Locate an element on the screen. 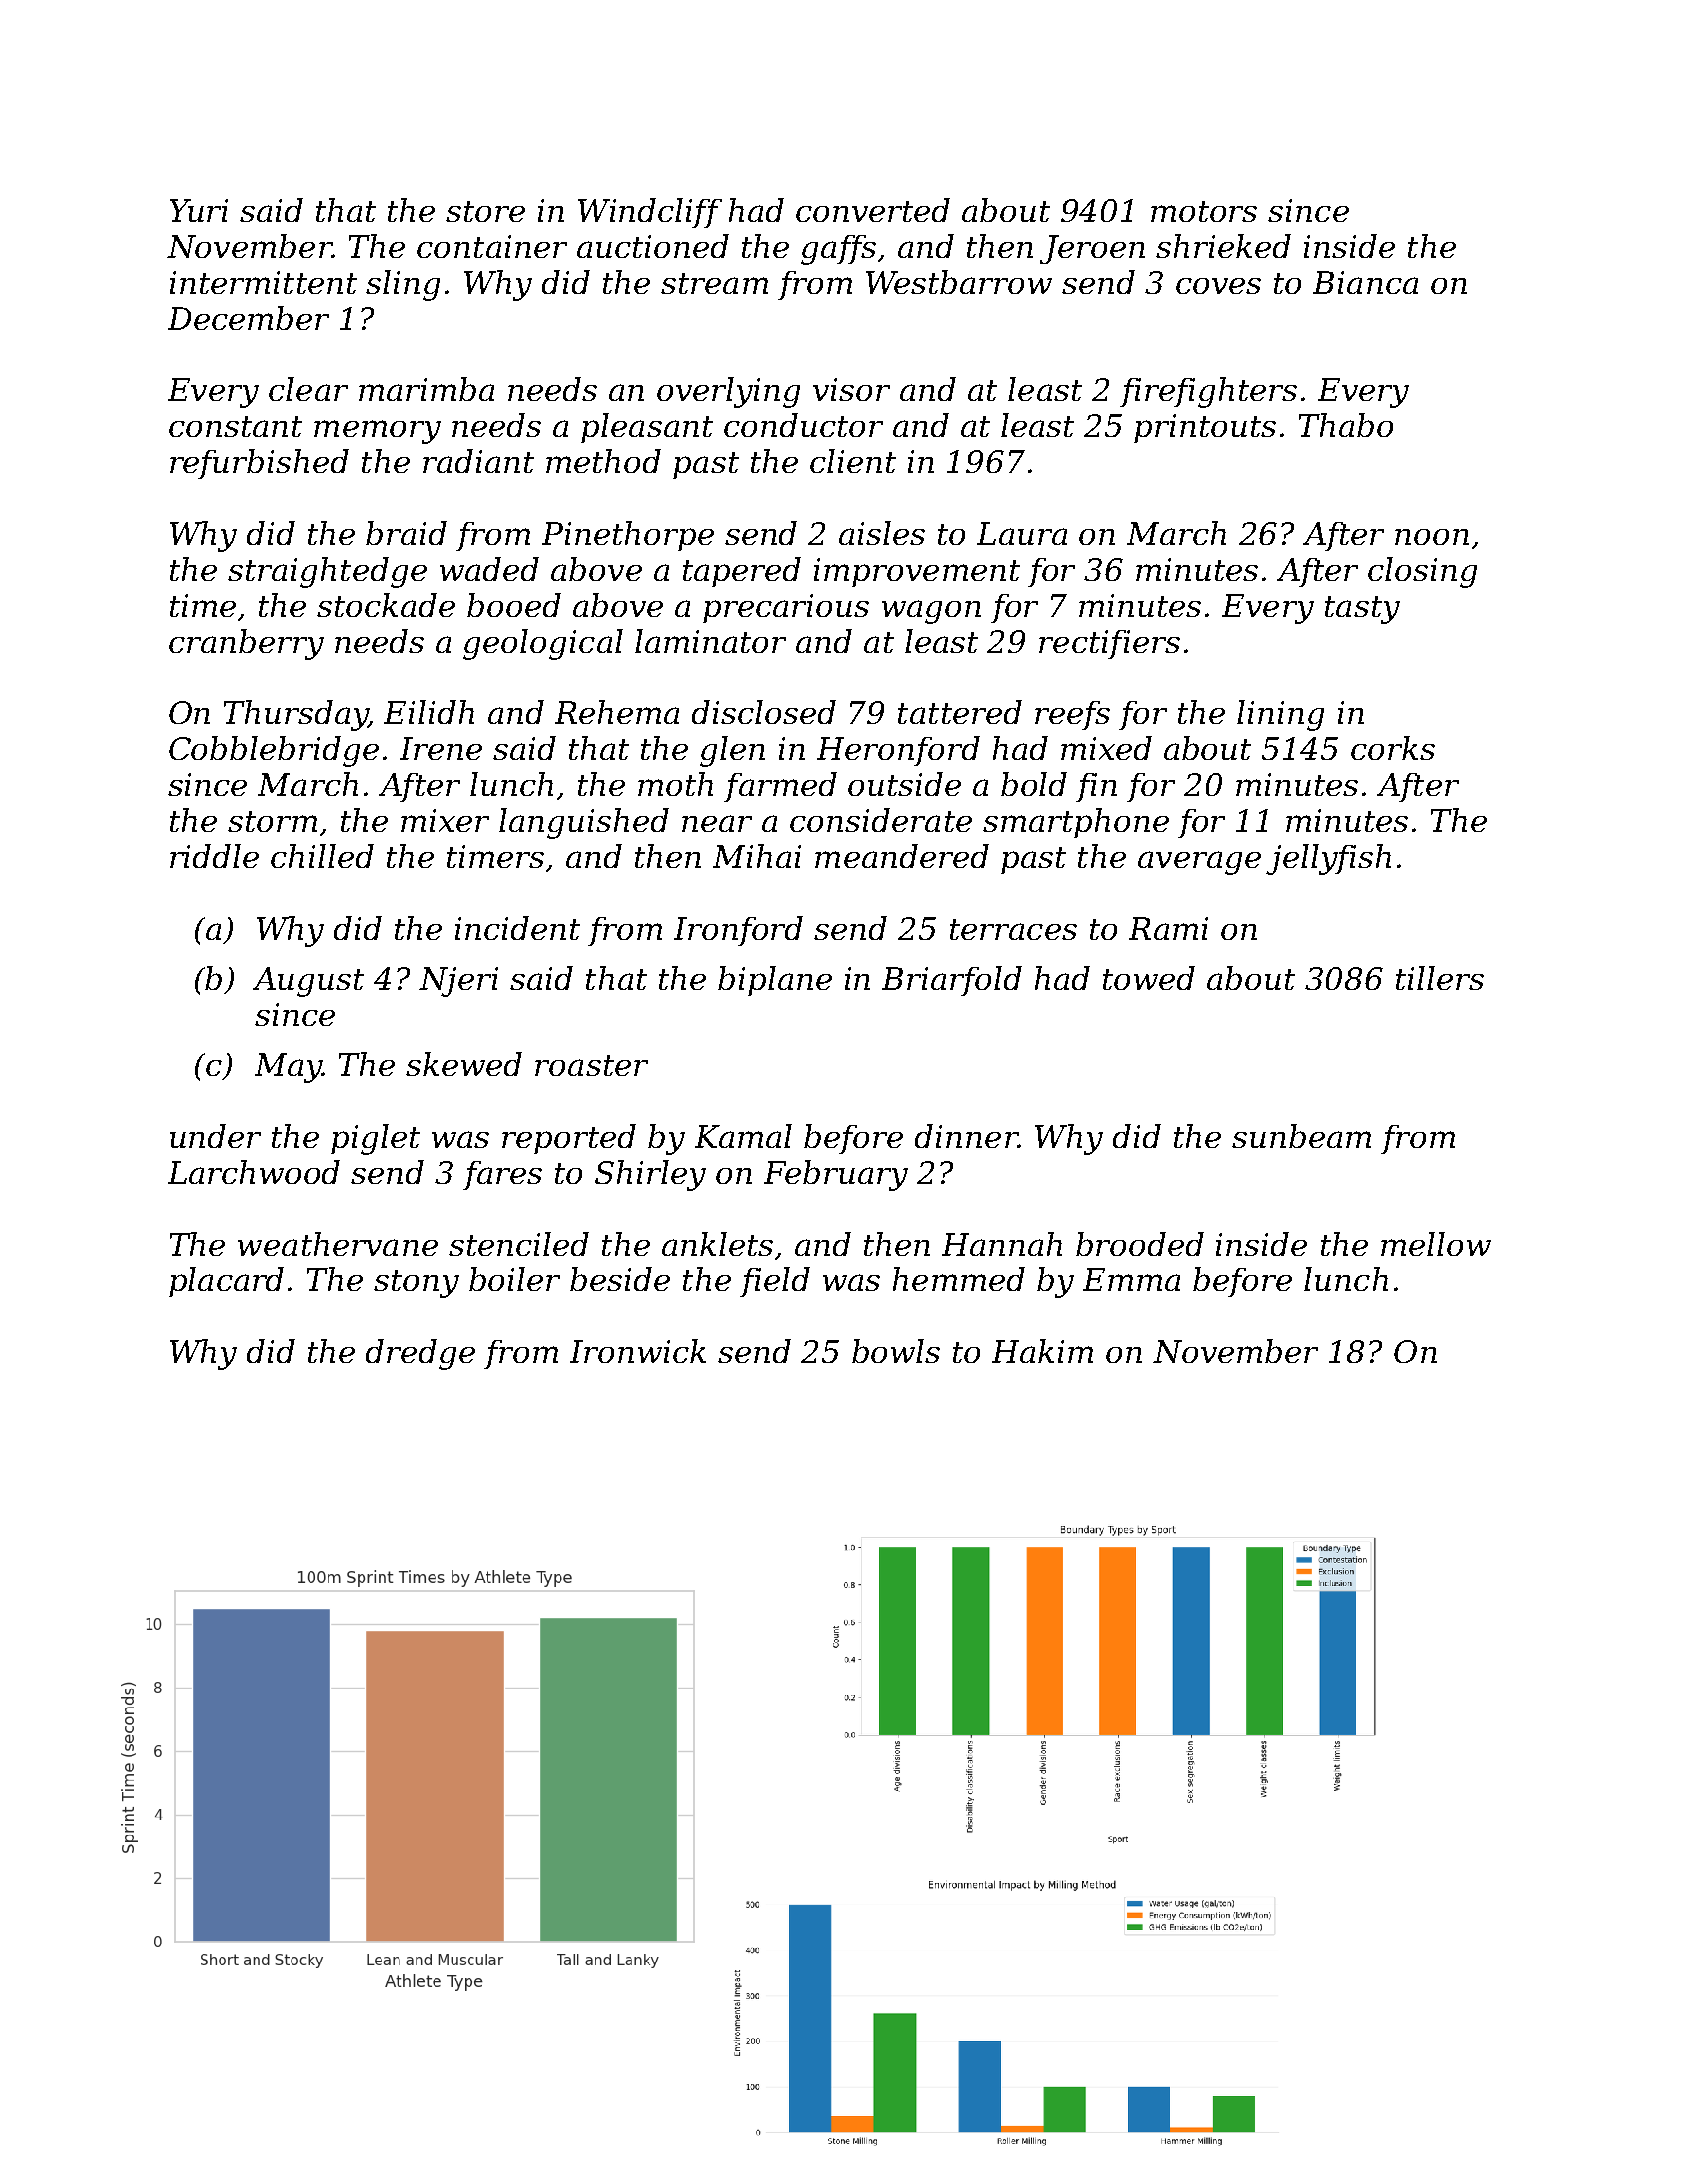 The image size is (1683, 2178). bold is located at coordinates (1034, 784).
